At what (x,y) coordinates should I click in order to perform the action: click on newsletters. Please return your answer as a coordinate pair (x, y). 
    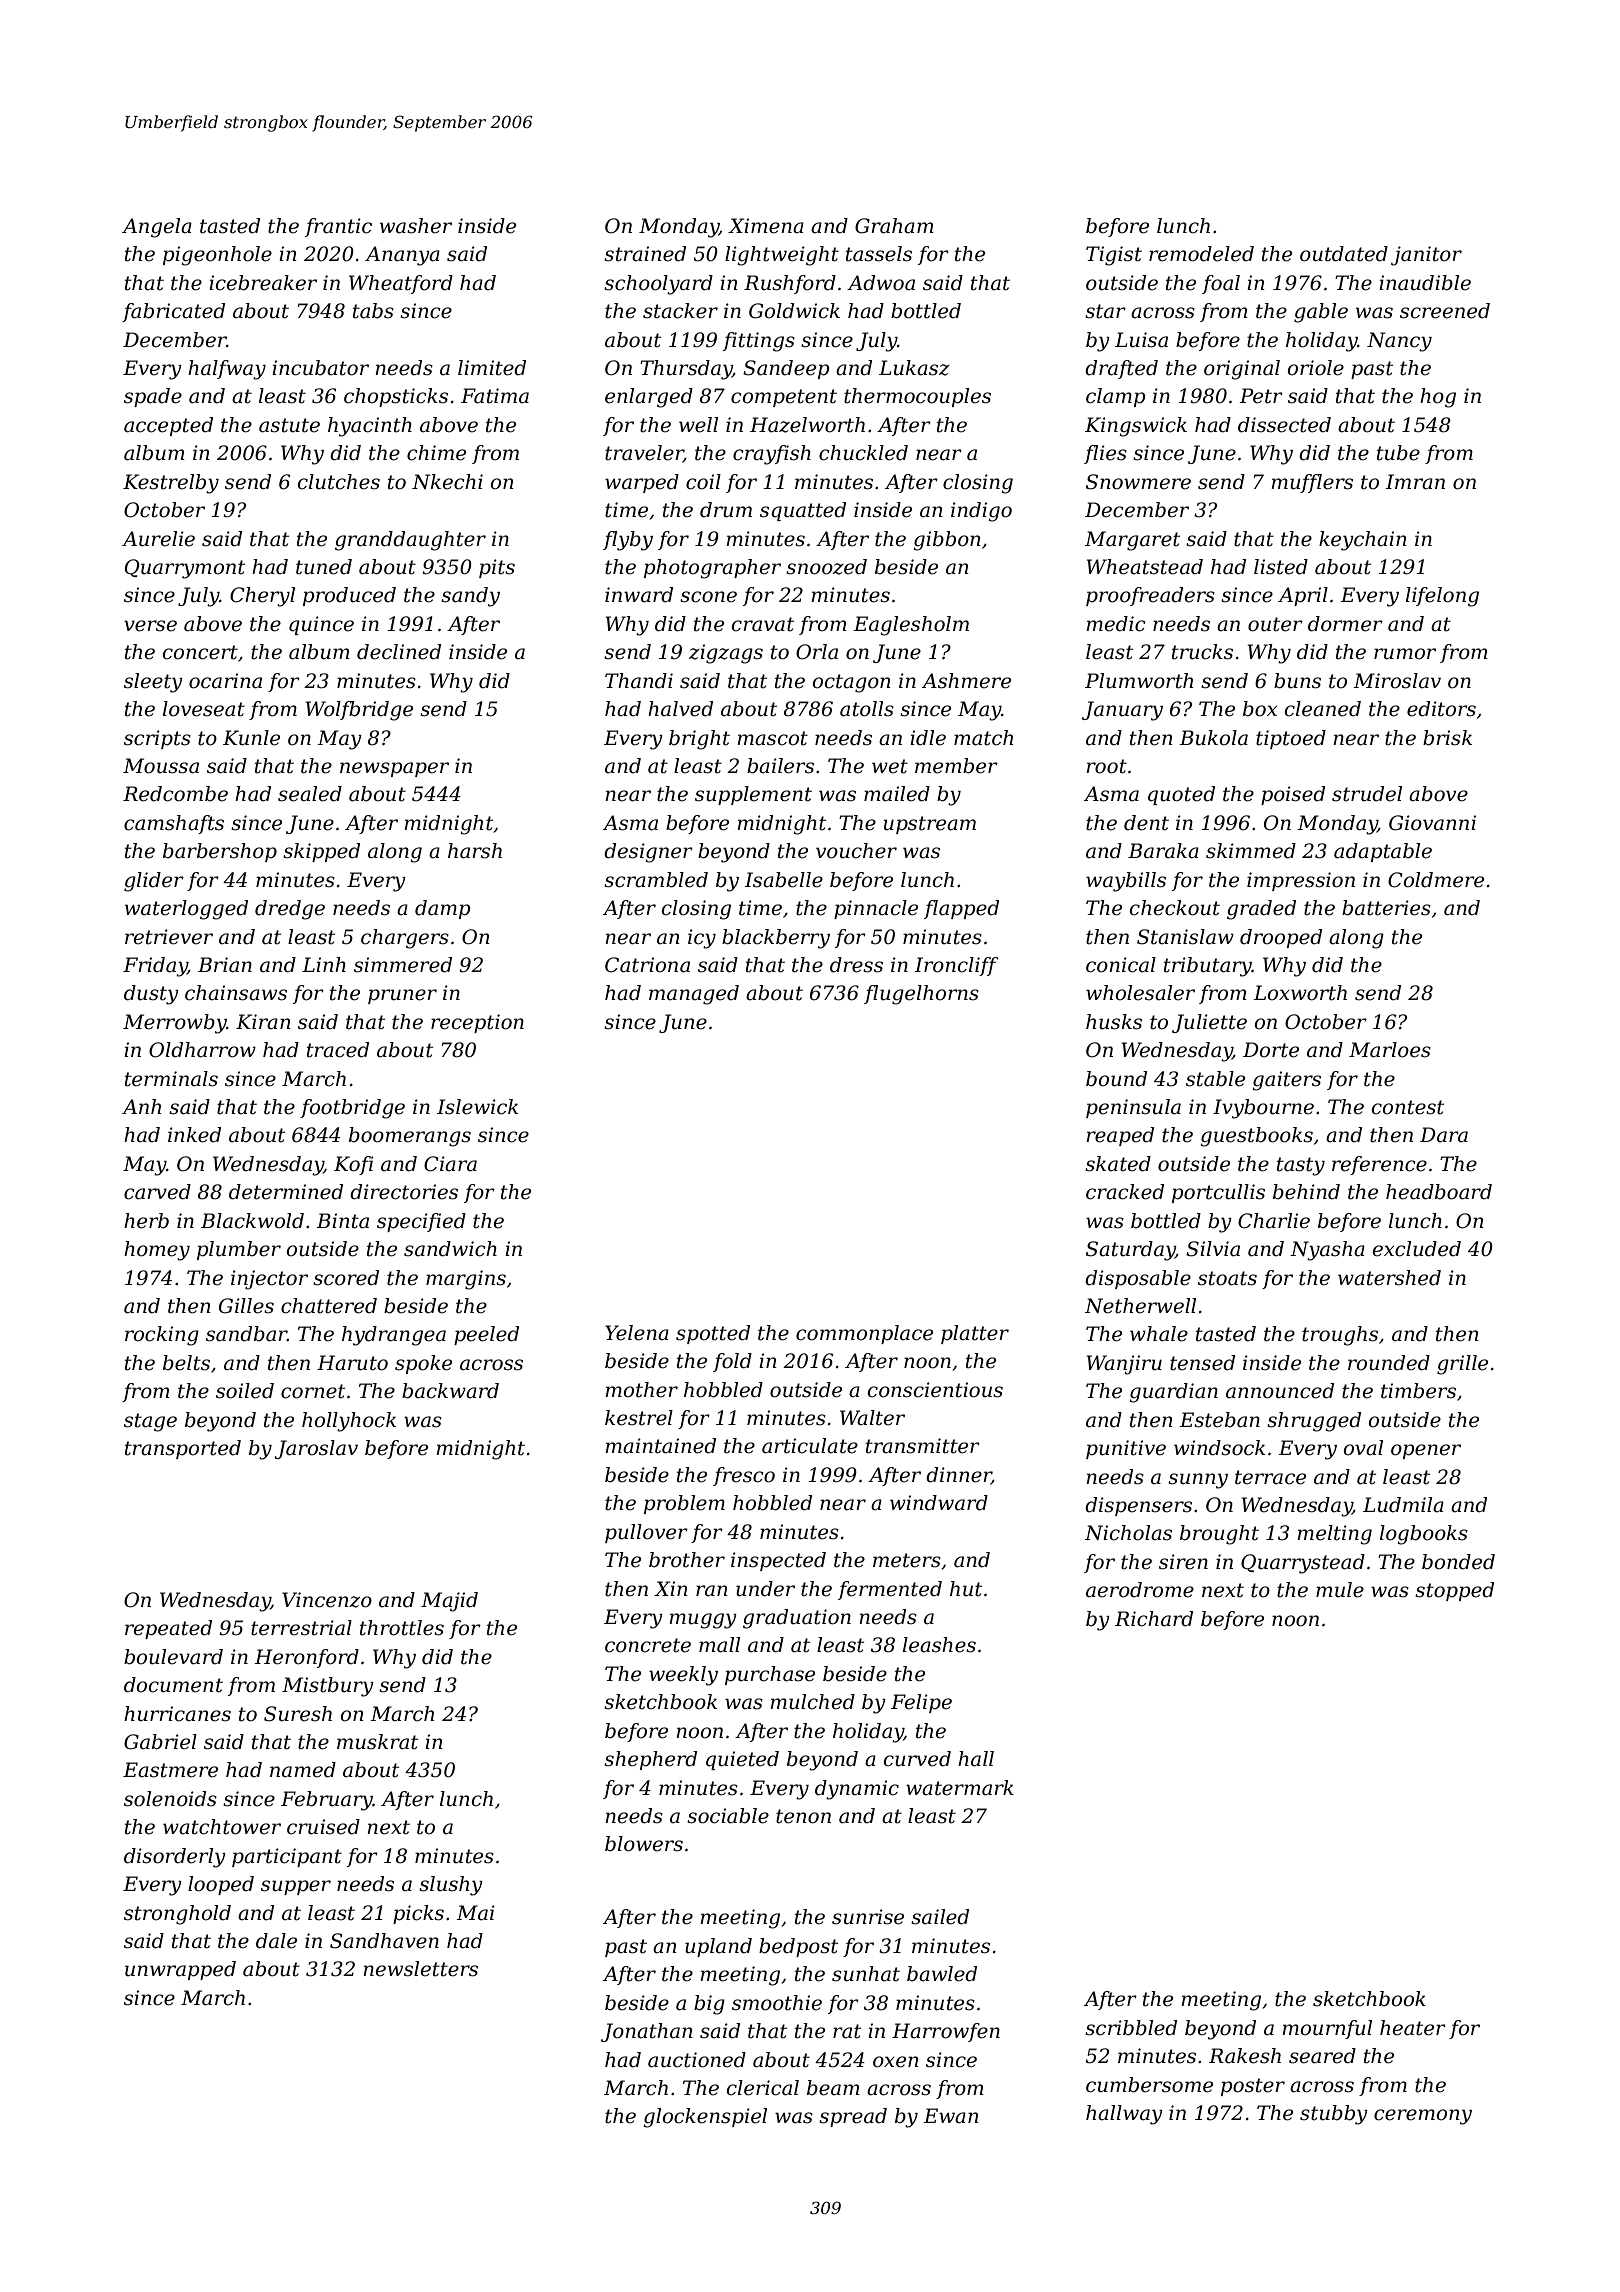
    Looking at the image, I should click on (420, 1969).
